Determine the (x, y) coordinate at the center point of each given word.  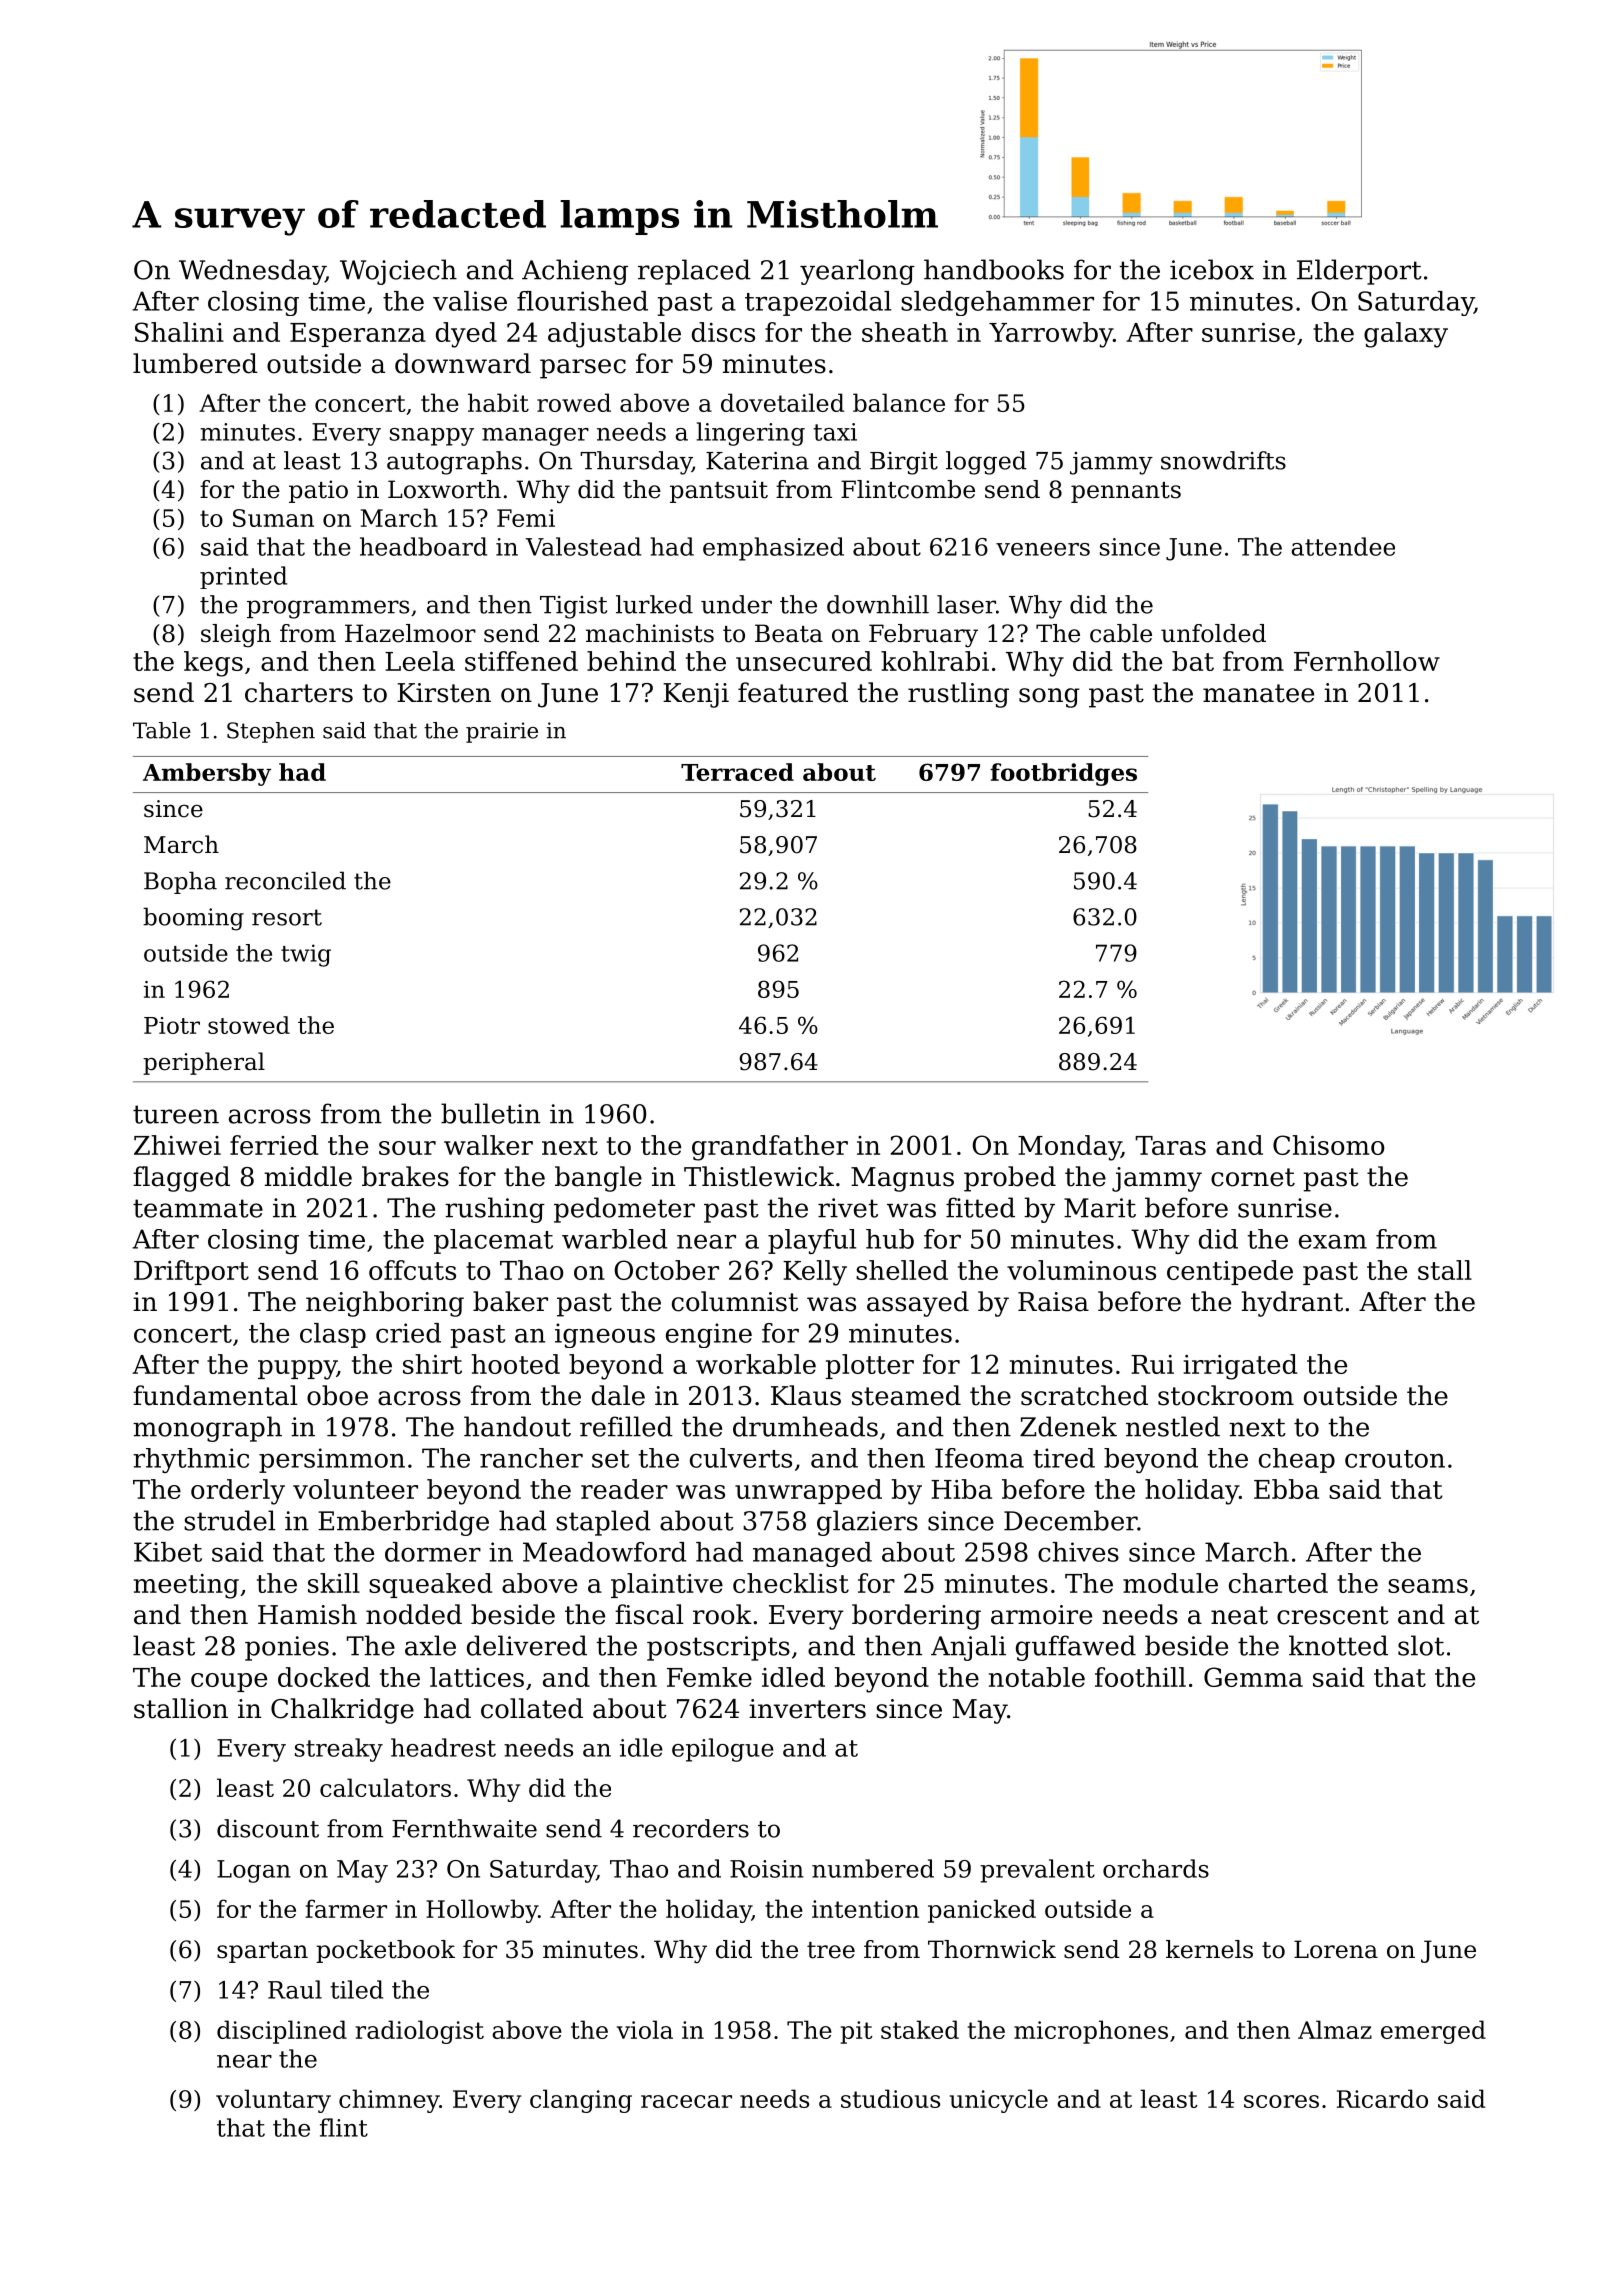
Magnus (902, 1179)
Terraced (737, 772)
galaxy (1406, 335)
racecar (686, 2101)
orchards (1156, 1868)
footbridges (1063, 774)
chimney (389, 2101)
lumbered (195, 363)
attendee (1343, 546)
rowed (574, 402)
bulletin (490, 1113)
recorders (691, 1828)
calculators (385, 1787)
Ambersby (207, 774)
